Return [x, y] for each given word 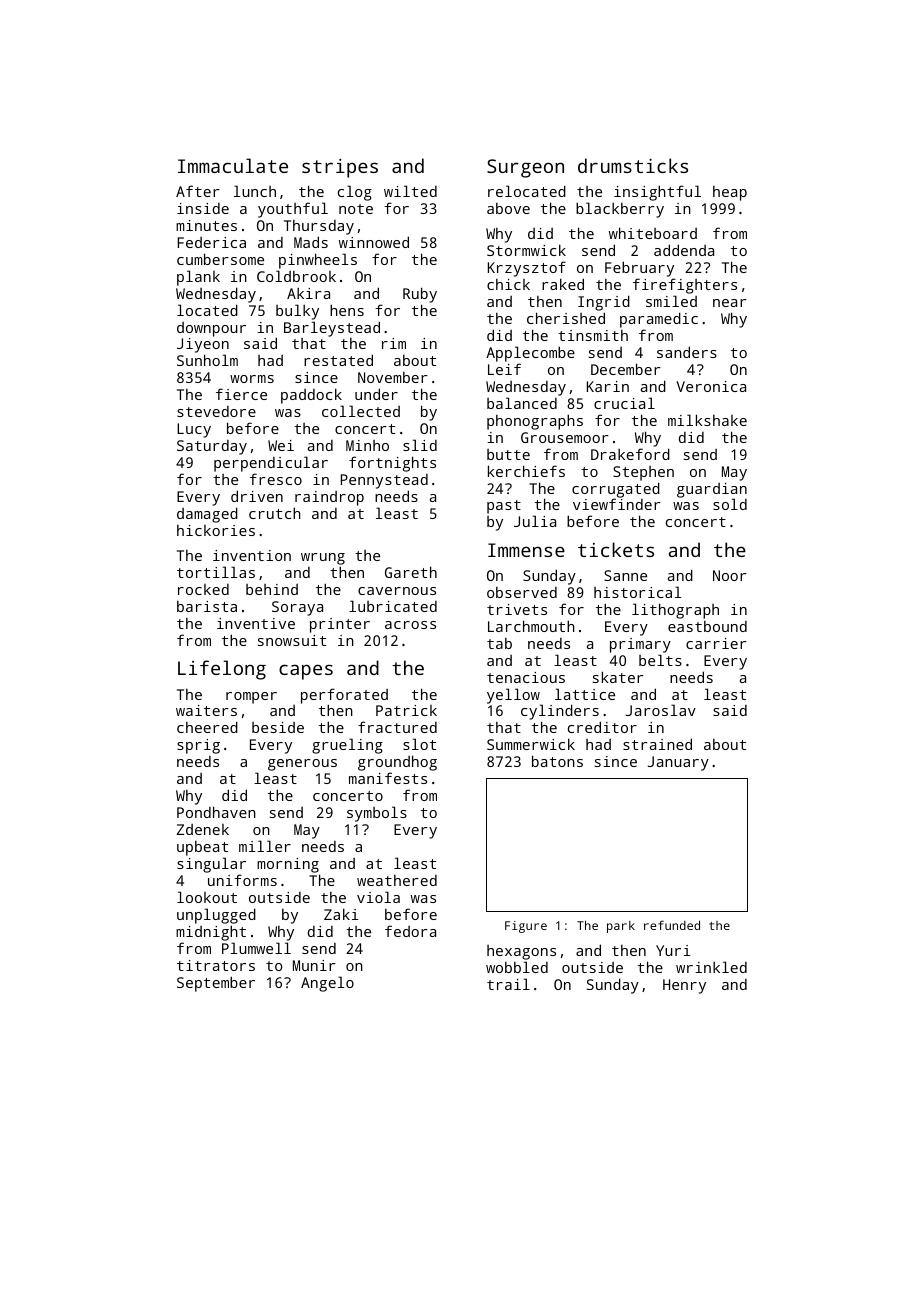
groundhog [397, 763]
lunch [255, 191]
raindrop [329, 498]
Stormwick [526, 250]
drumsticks [633, 165]
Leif [504, 369]
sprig [198, 746]
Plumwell [256, 948]
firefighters [685, 286]
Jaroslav [661, 710]
